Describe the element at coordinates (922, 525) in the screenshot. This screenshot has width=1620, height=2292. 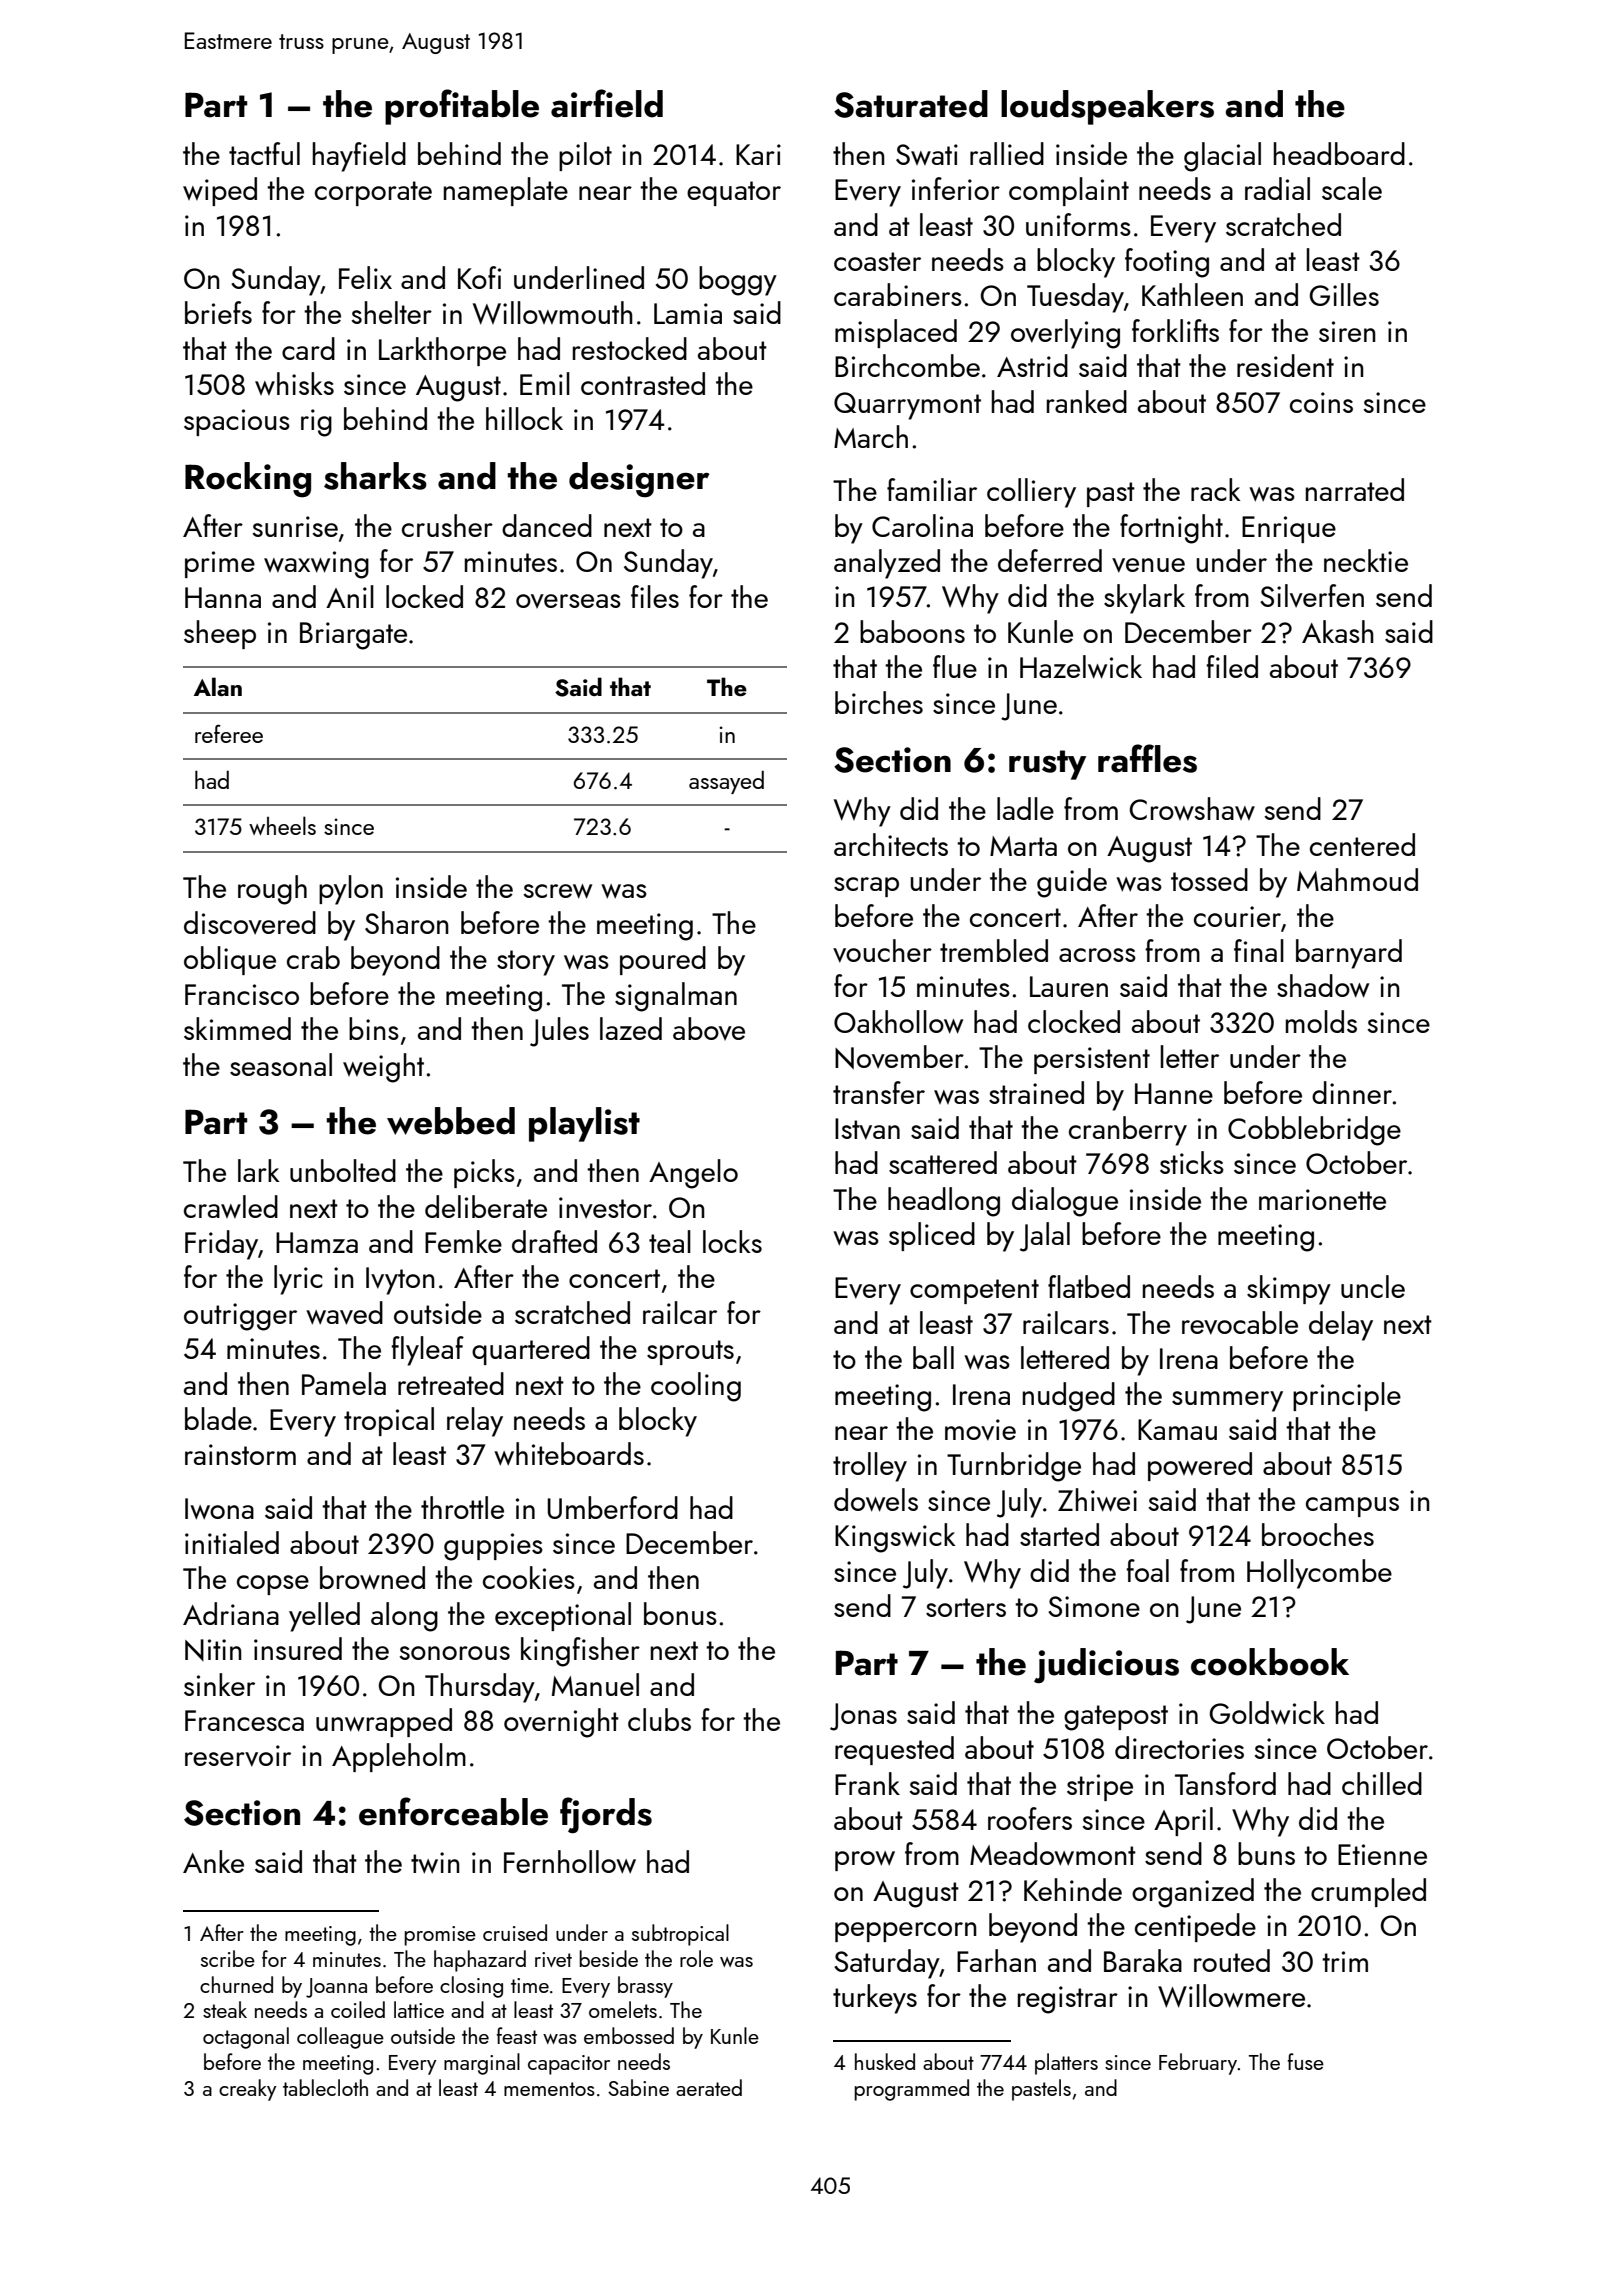
I see `Carolina` at that location.
